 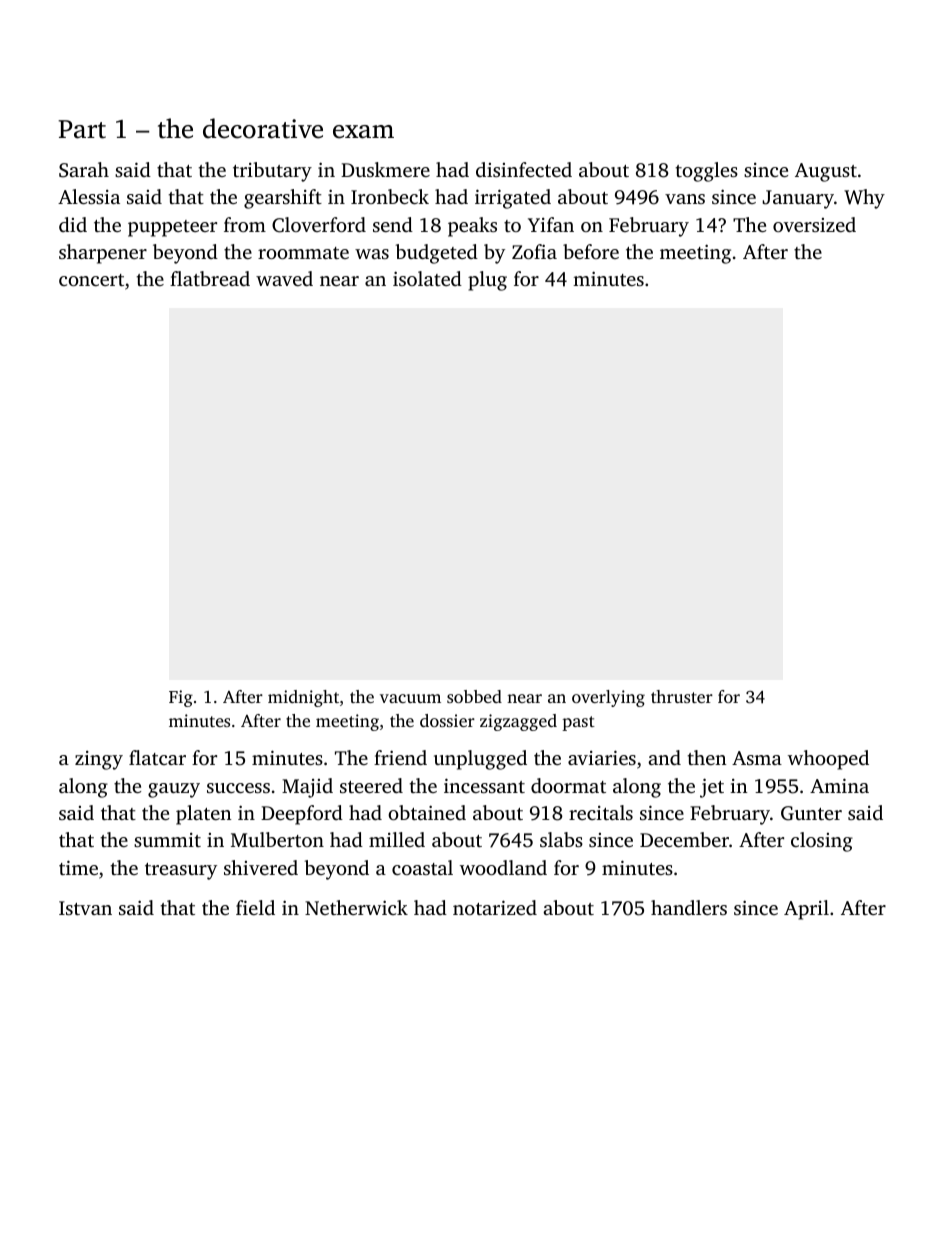 I want to click on August, so click(x=826, y=172).
